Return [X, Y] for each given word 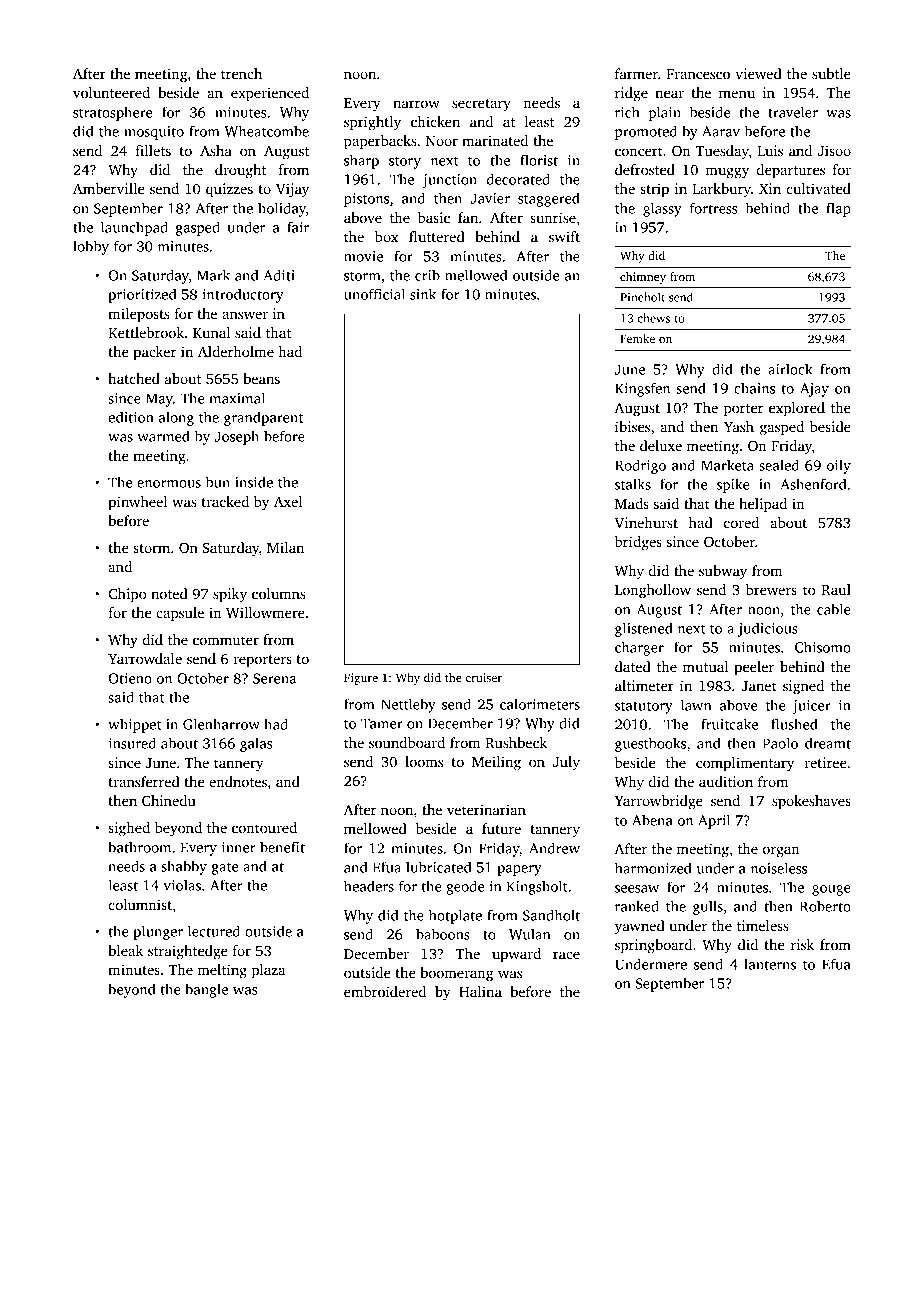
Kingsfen [642, 389]
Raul [836, 589]
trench [241, 73]
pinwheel [137, 503]
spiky [230, 595]
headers [369, 886]
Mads [632, 503]
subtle [831, 73]
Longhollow [653, 591]
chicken [435, 121]
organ [781, 852]
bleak [125, 950]
